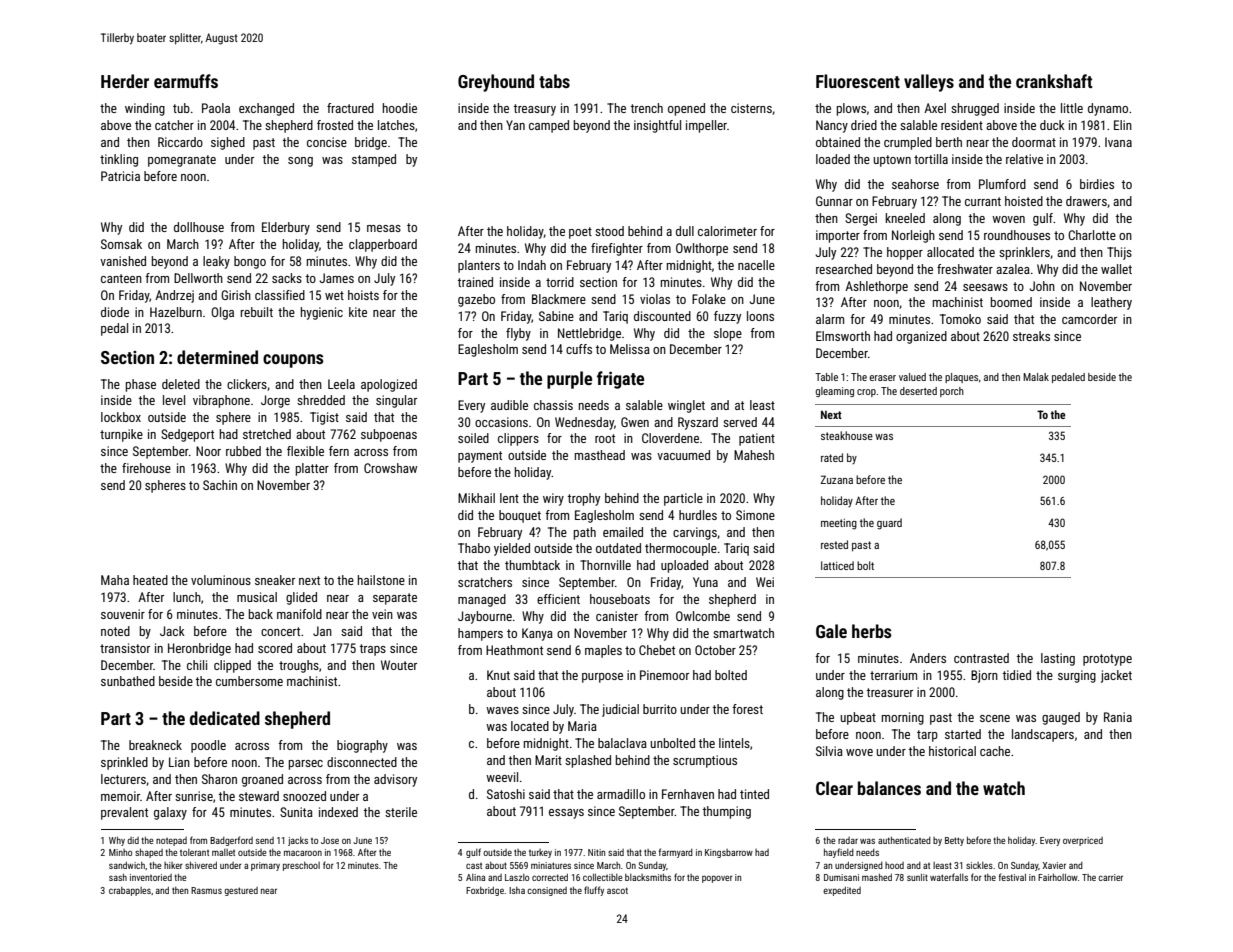  Describe the element at coordinates (620, 380) in the screenshot. I see `frigate` at that location.
